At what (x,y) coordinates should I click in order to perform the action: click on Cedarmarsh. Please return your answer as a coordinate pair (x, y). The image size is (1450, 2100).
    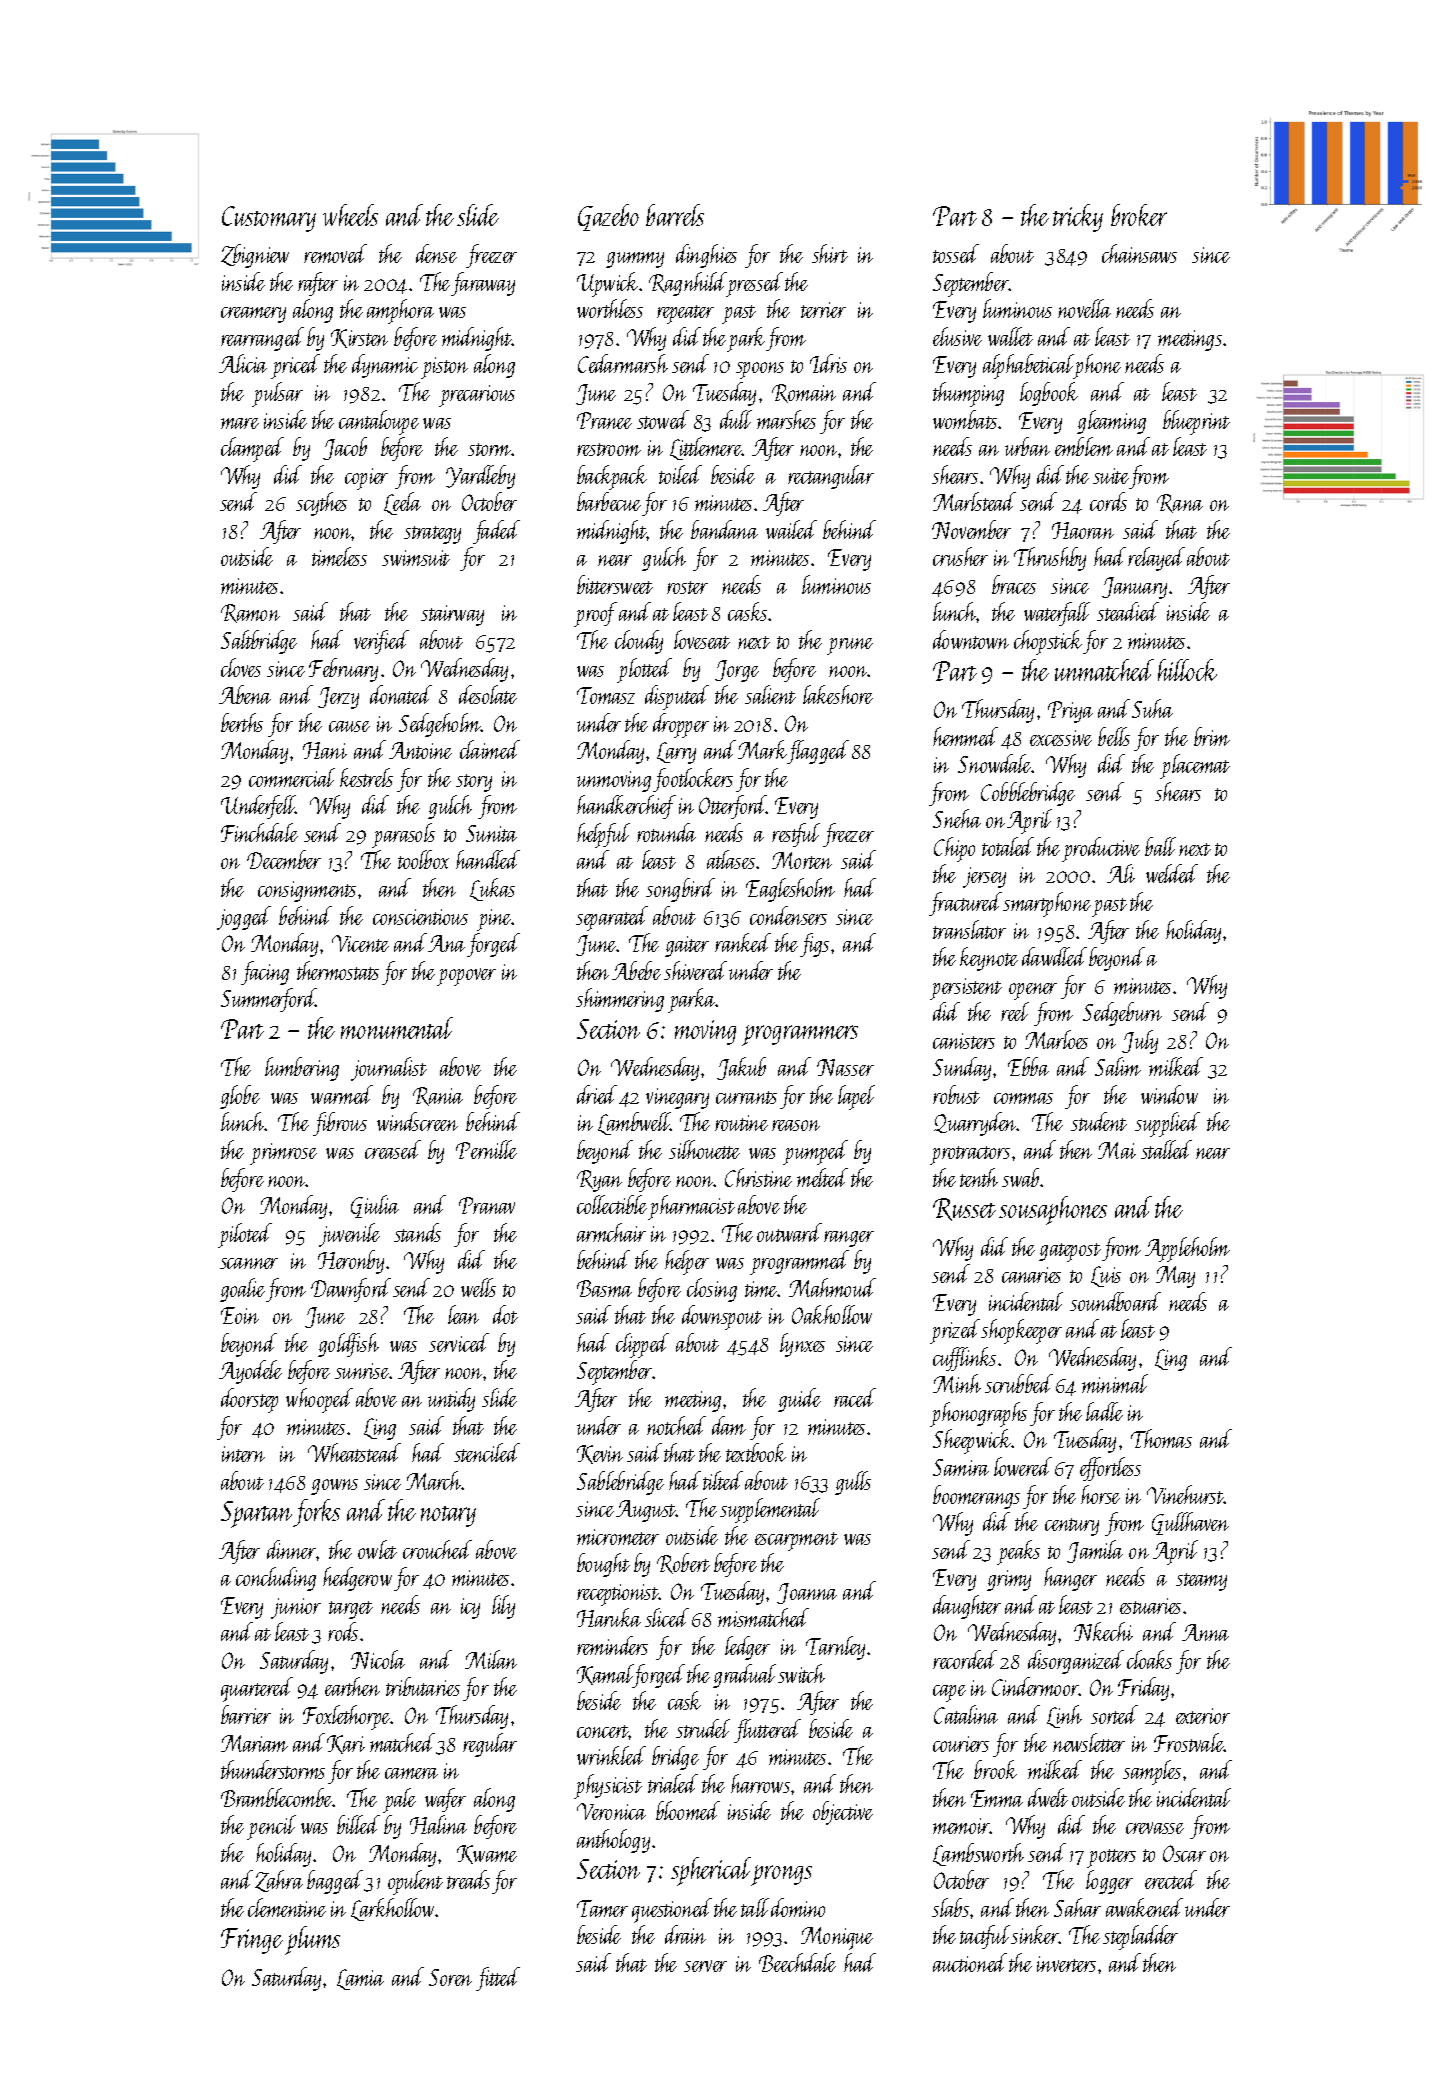
    Looking at the image, I should click on (623, 363).
